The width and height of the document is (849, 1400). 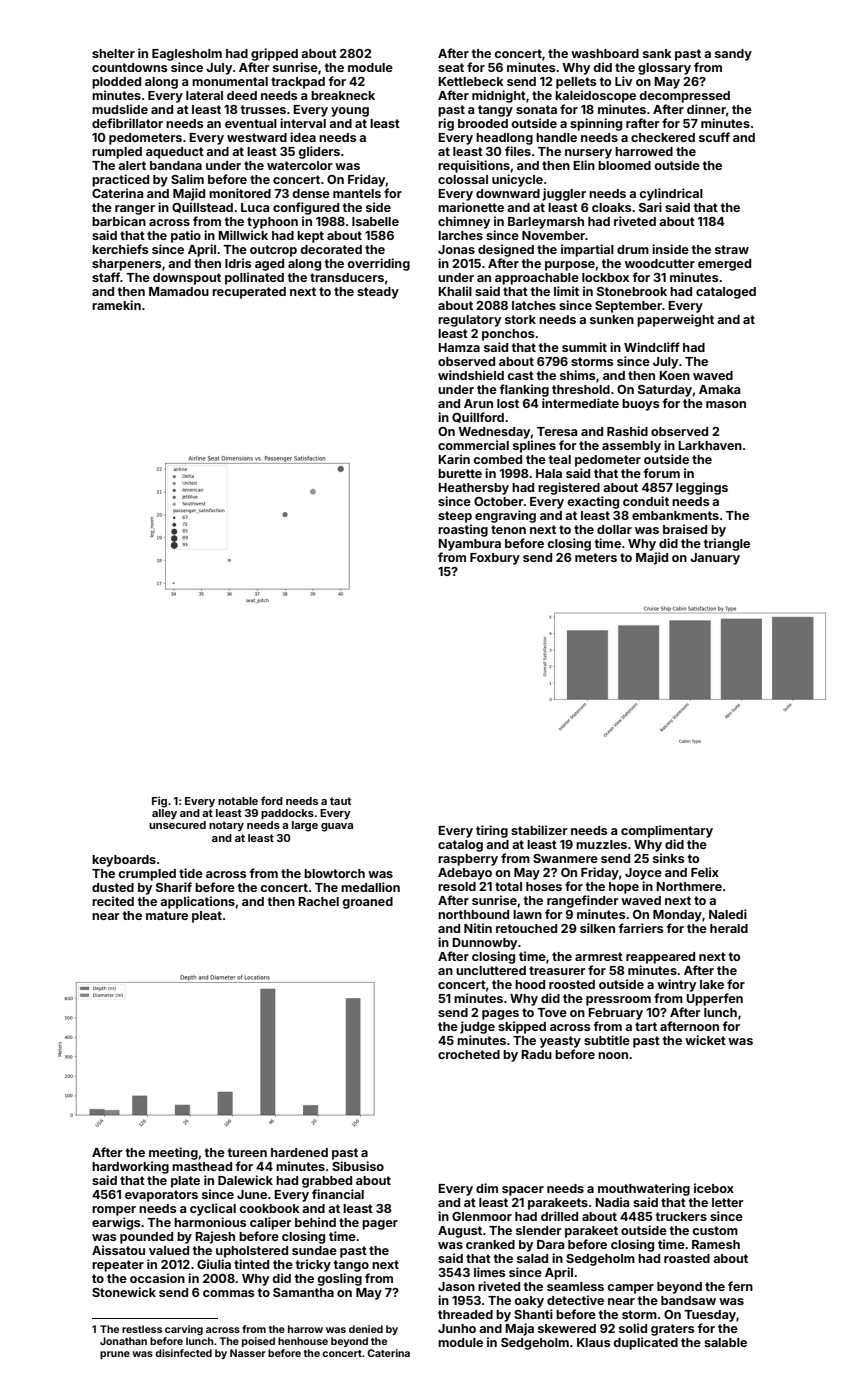 What do you see at coordinates (546, 223) in the document?
I see `Barleymarsh` at bounding box center [546, 223].
